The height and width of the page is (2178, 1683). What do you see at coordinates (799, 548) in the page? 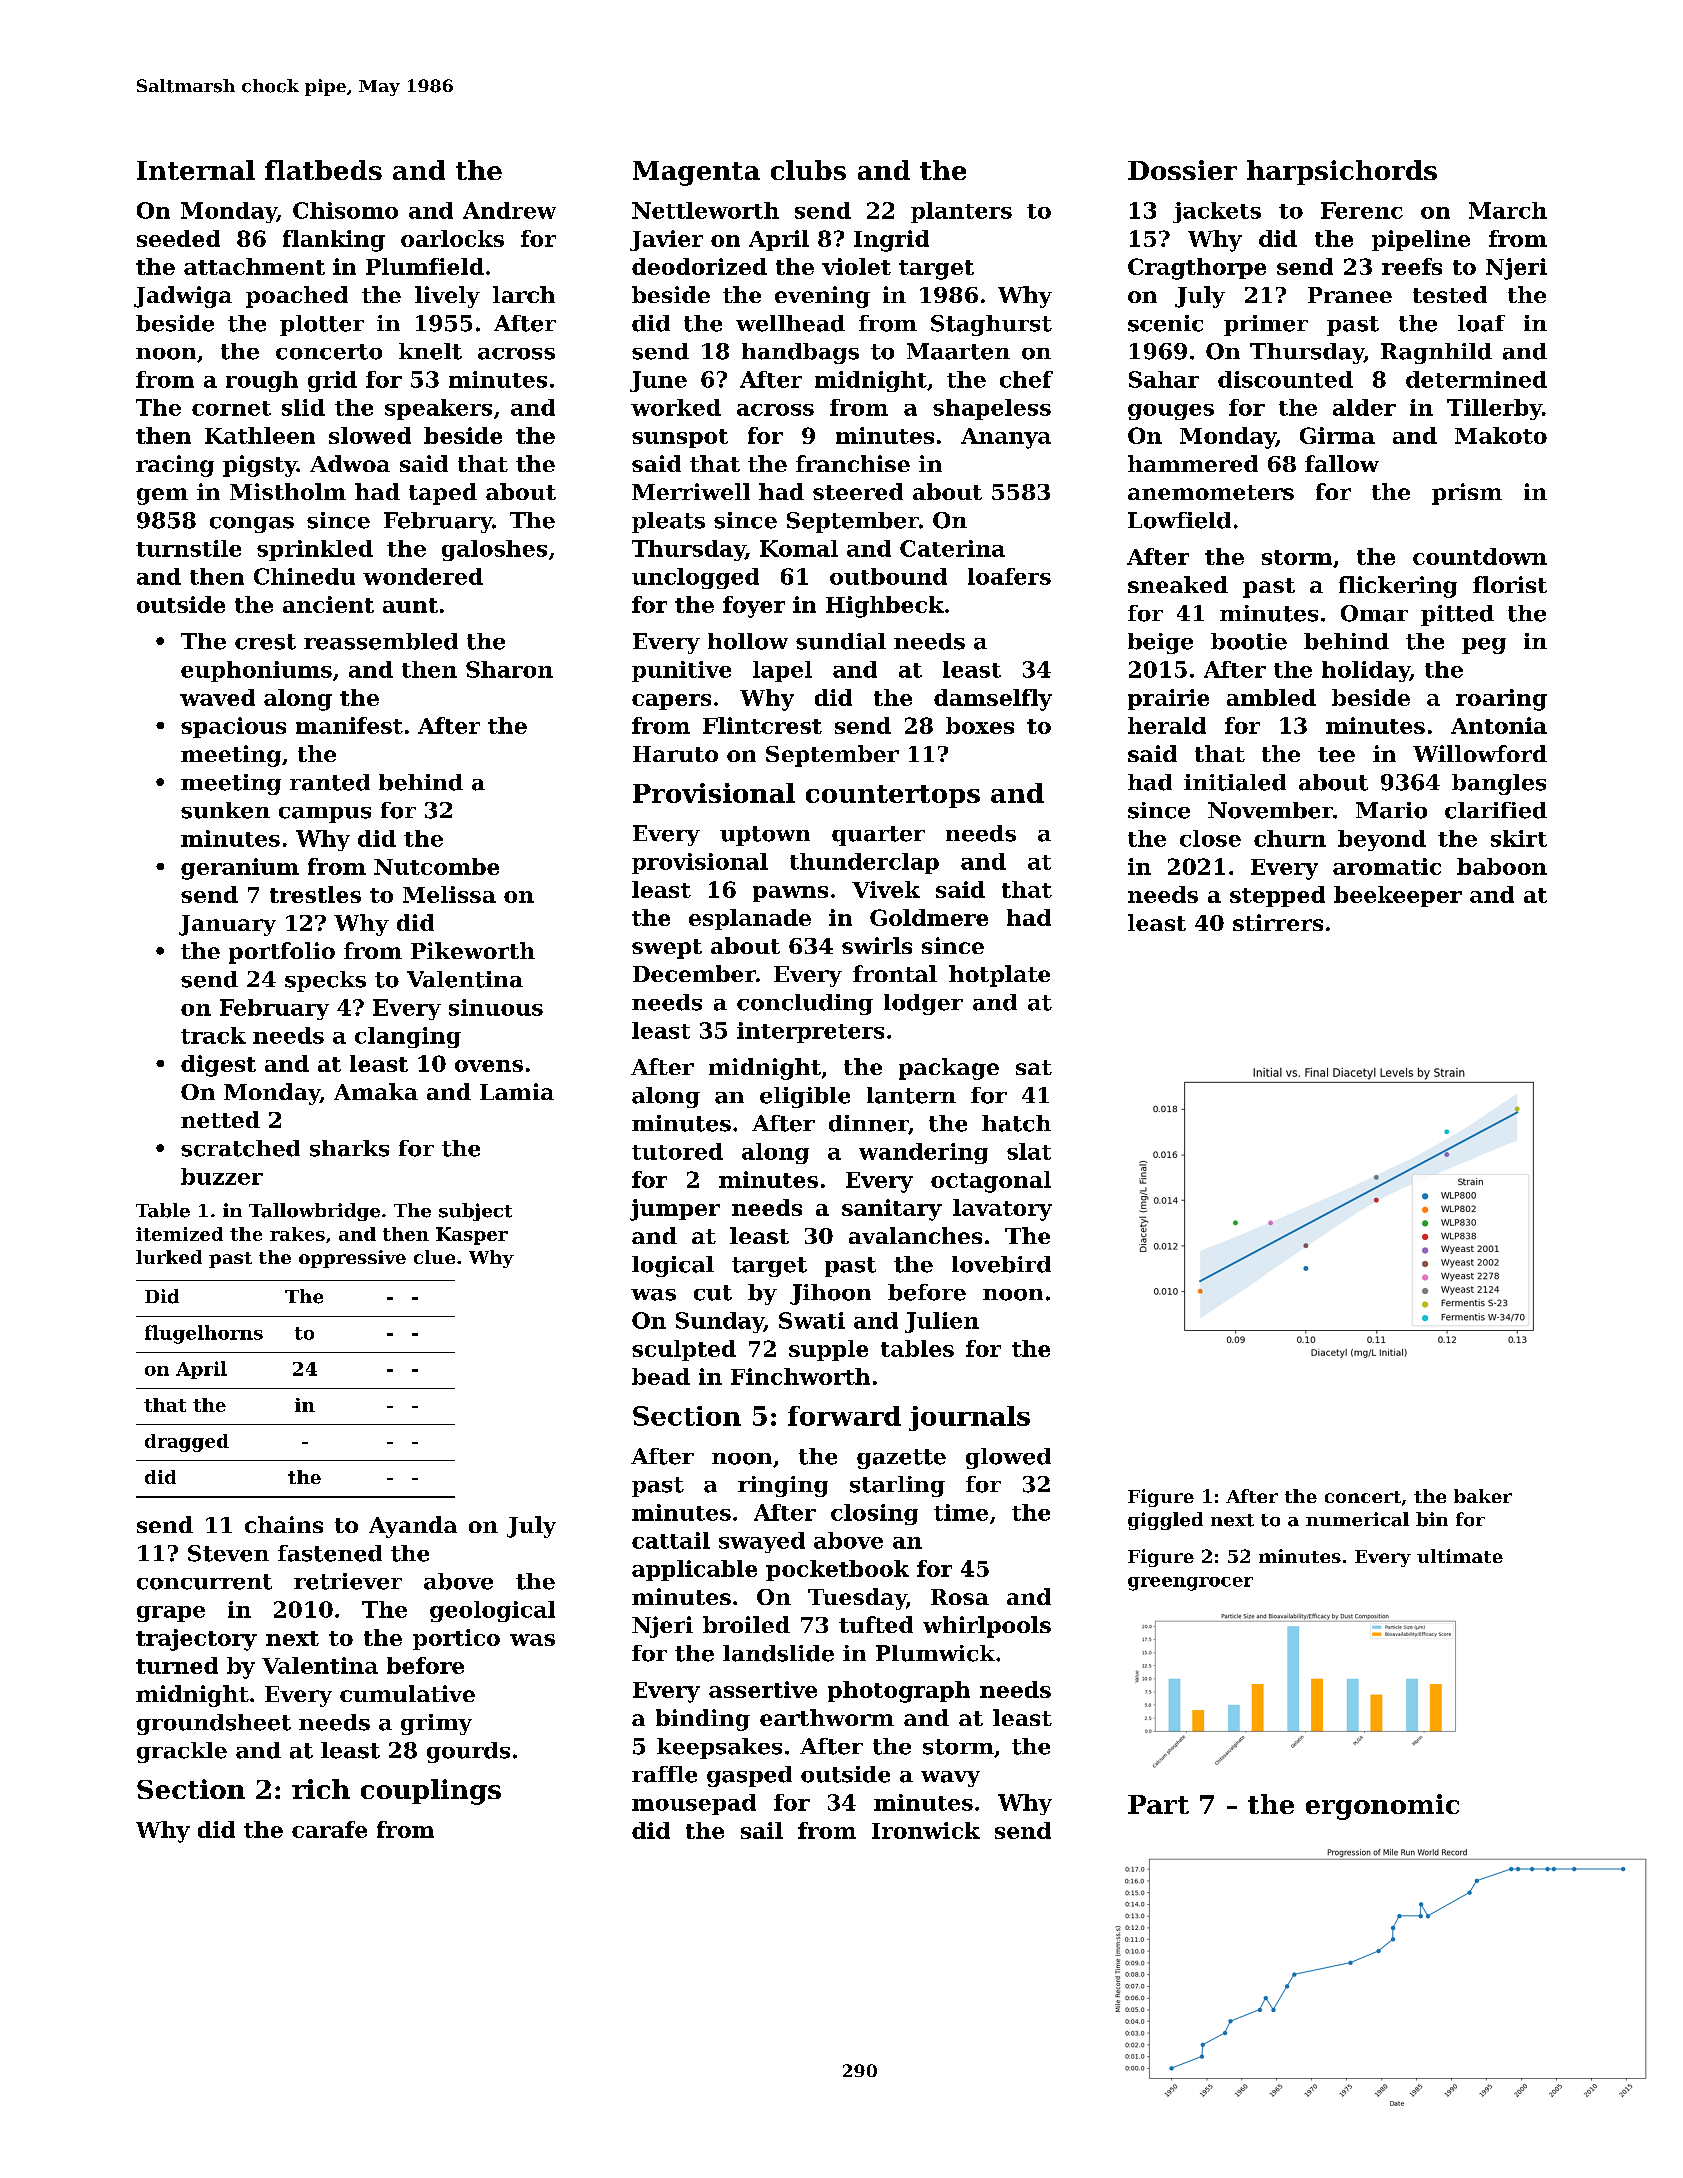
I see `Komal` at bounding box center [799, 548].
